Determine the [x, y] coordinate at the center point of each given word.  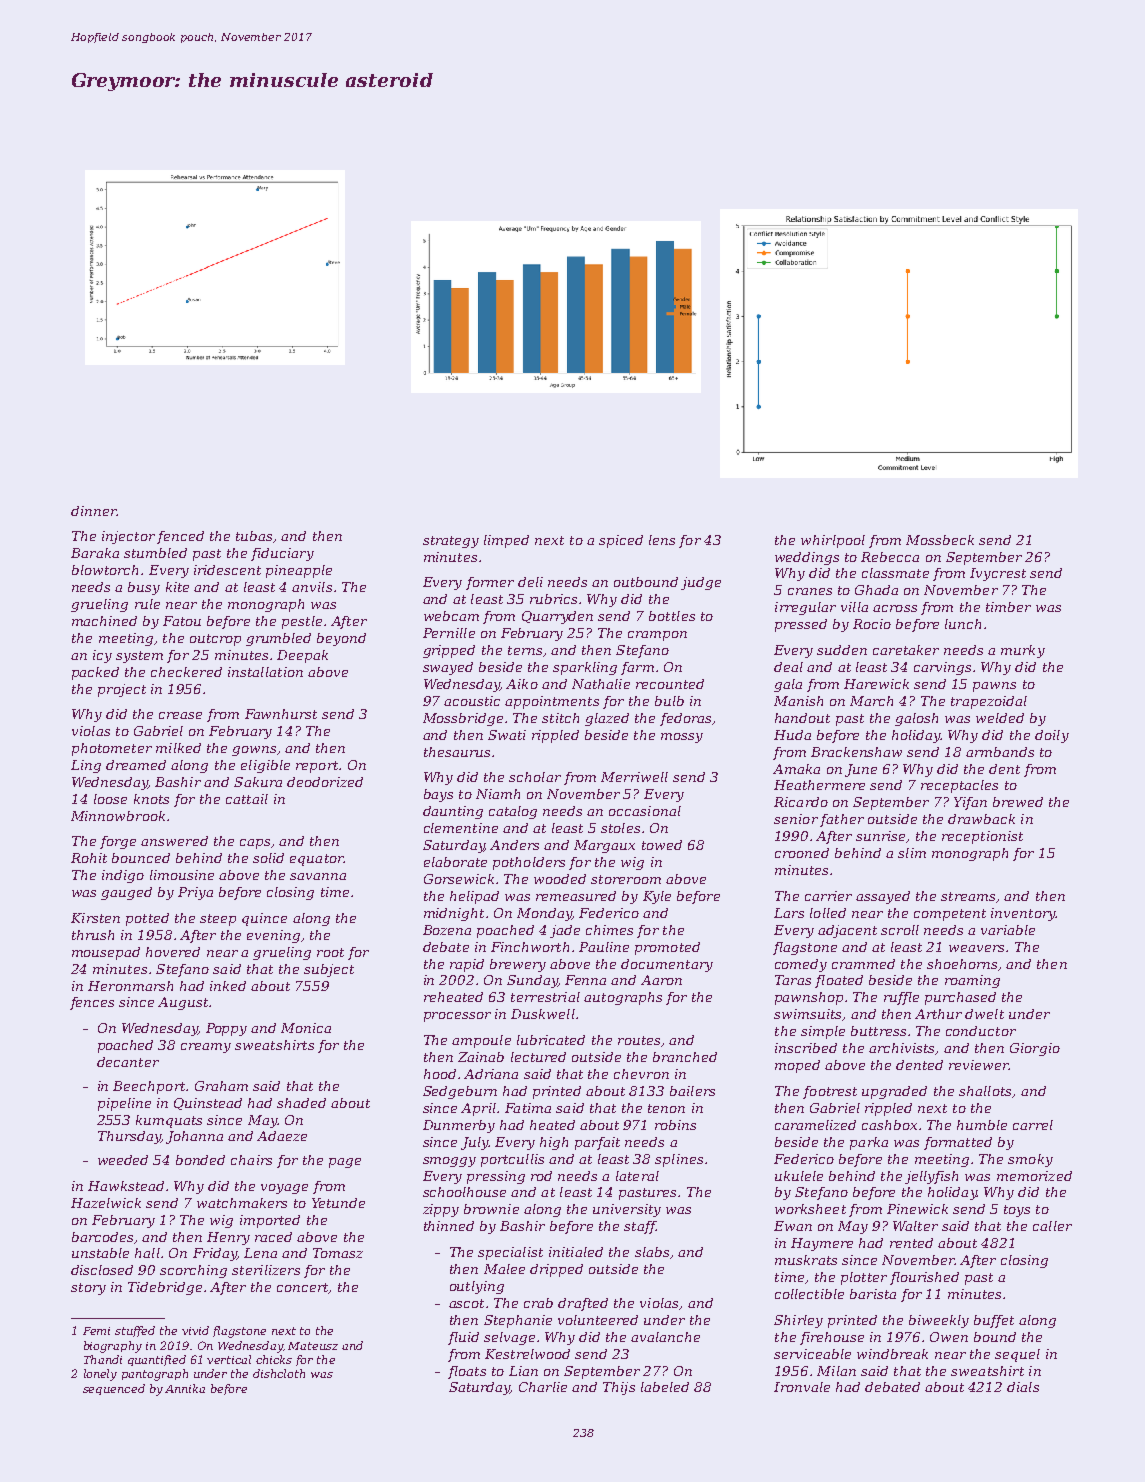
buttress [878, 1031]
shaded [301, 1103]
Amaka [796, 769]
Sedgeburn [460, 1092]
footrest [830, 1092]
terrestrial [545, 997]
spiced [621, 541]
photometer [112, 749]
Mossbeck [940, 540]
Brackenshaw [856, 752]
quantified [157, 1360]
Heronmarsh [130, 986]
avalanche [665, 1337]
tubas [254, 536]
